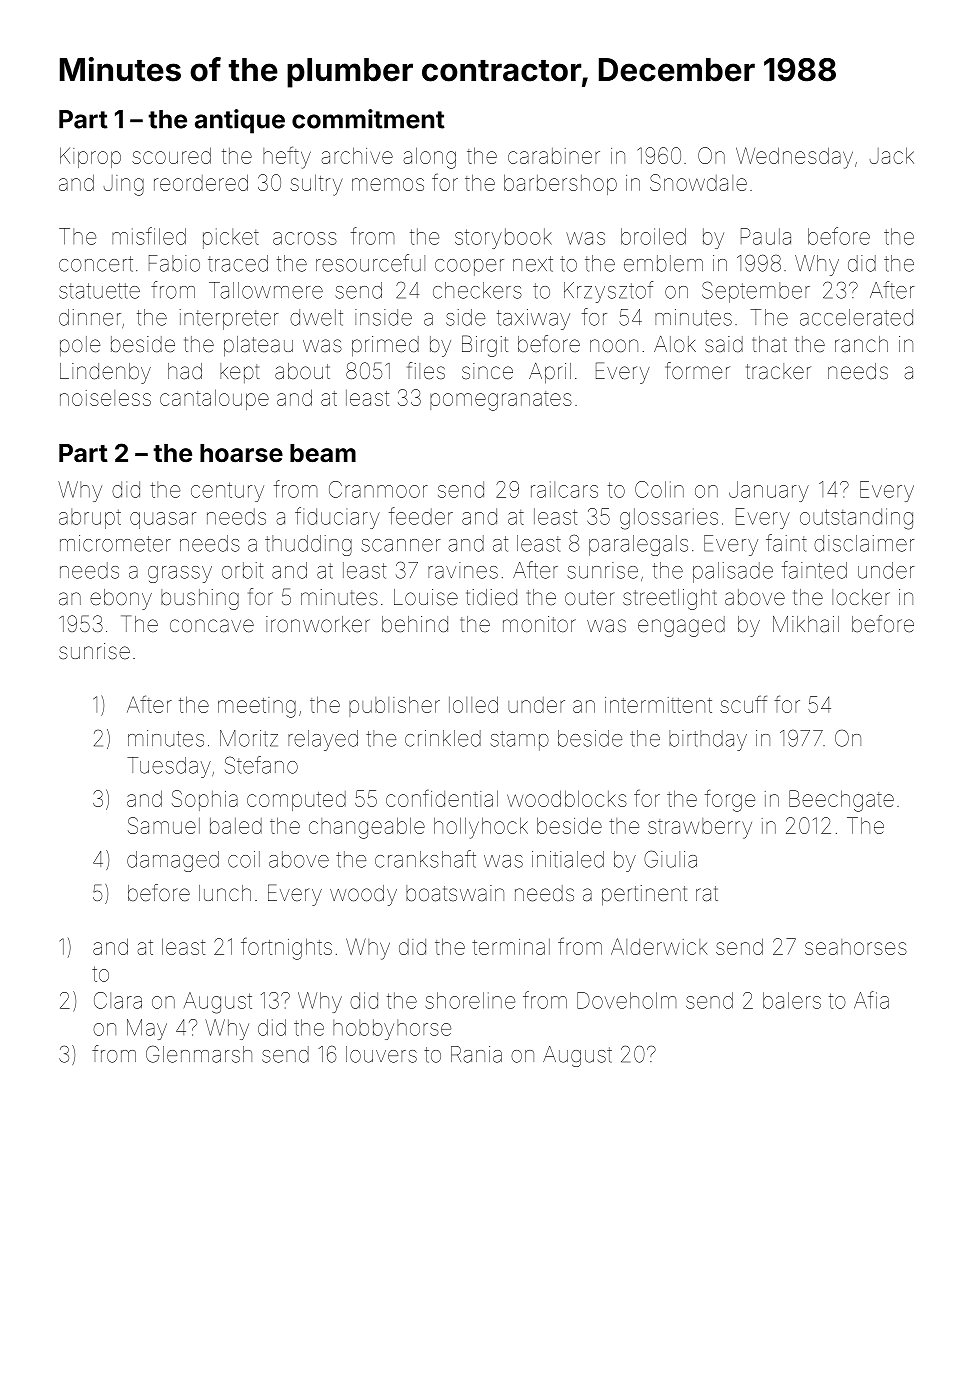 Image resolution: width=973 pixels, height=1381 pixels. What do you see at coordinates (856, 317) in the document?
I see `accelerated` at bounding box center [856, 317].
